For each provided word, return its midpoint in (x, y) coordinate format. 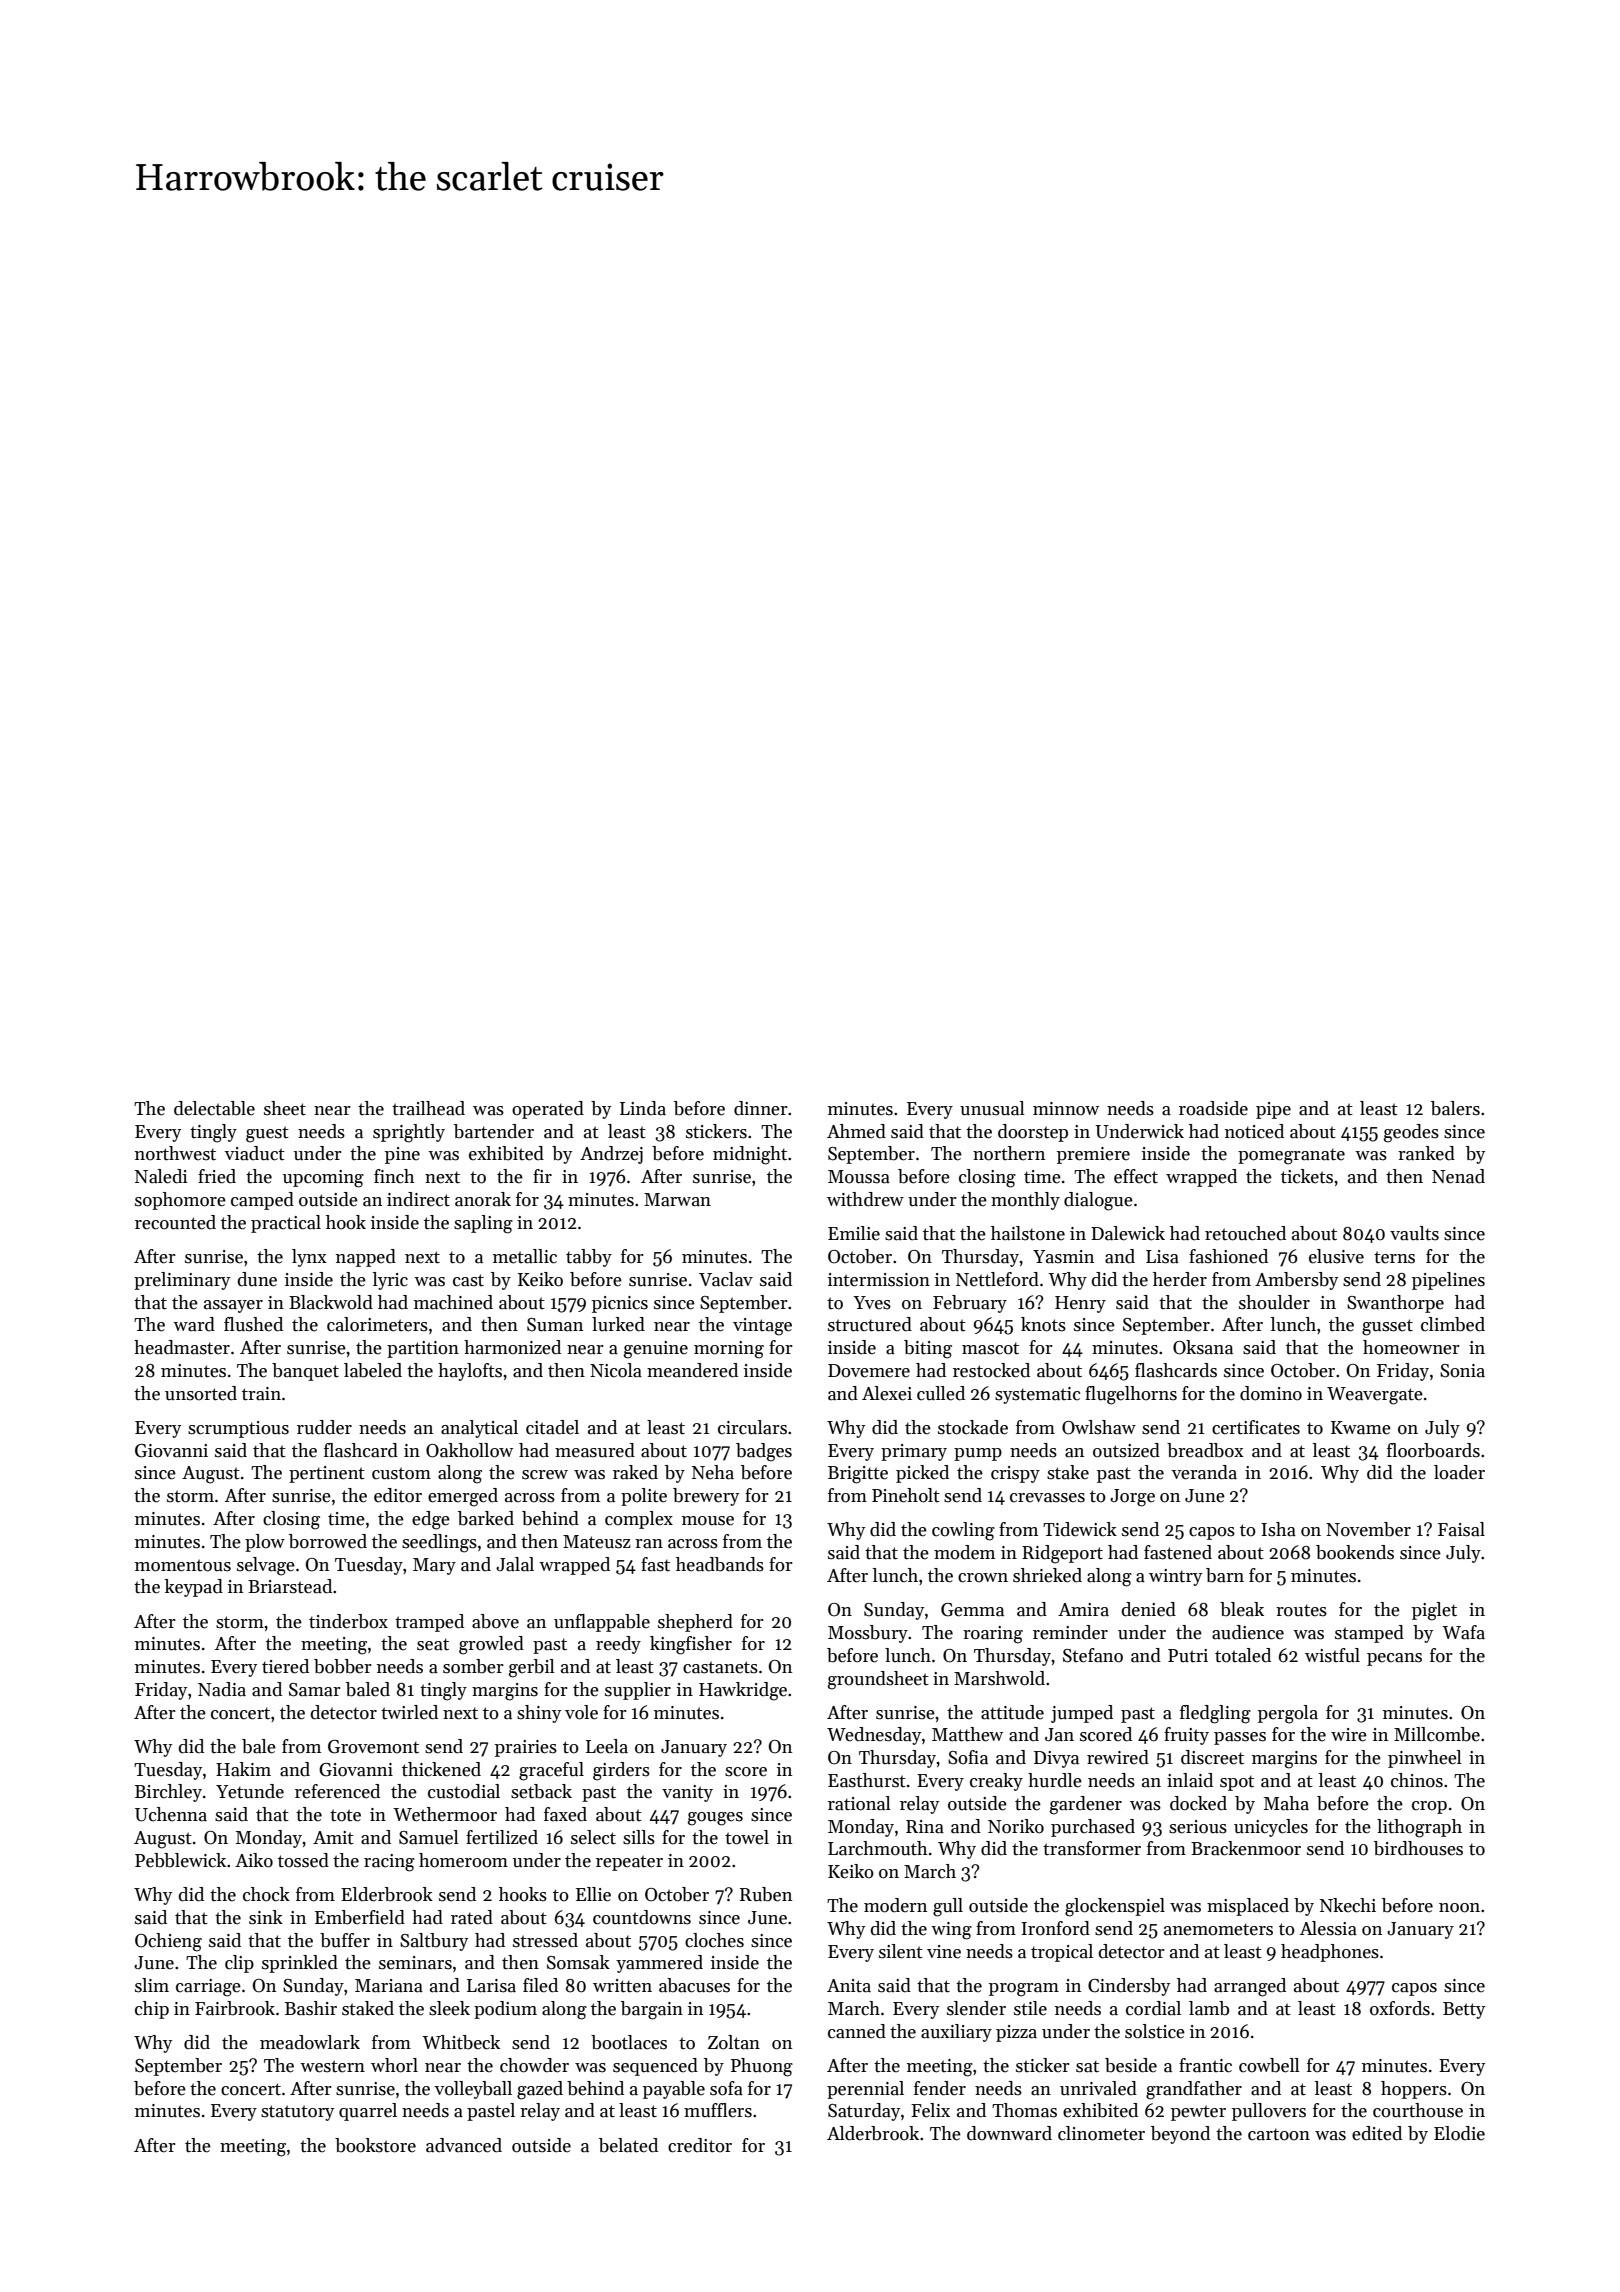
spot (1237, 1783)
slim (152, 1985)
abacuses (694, 1985)
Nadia (222, 1689)
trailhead (428, 1108)
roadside (1213, 1108)
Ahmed (856, 1131)
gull (948, 1907)
